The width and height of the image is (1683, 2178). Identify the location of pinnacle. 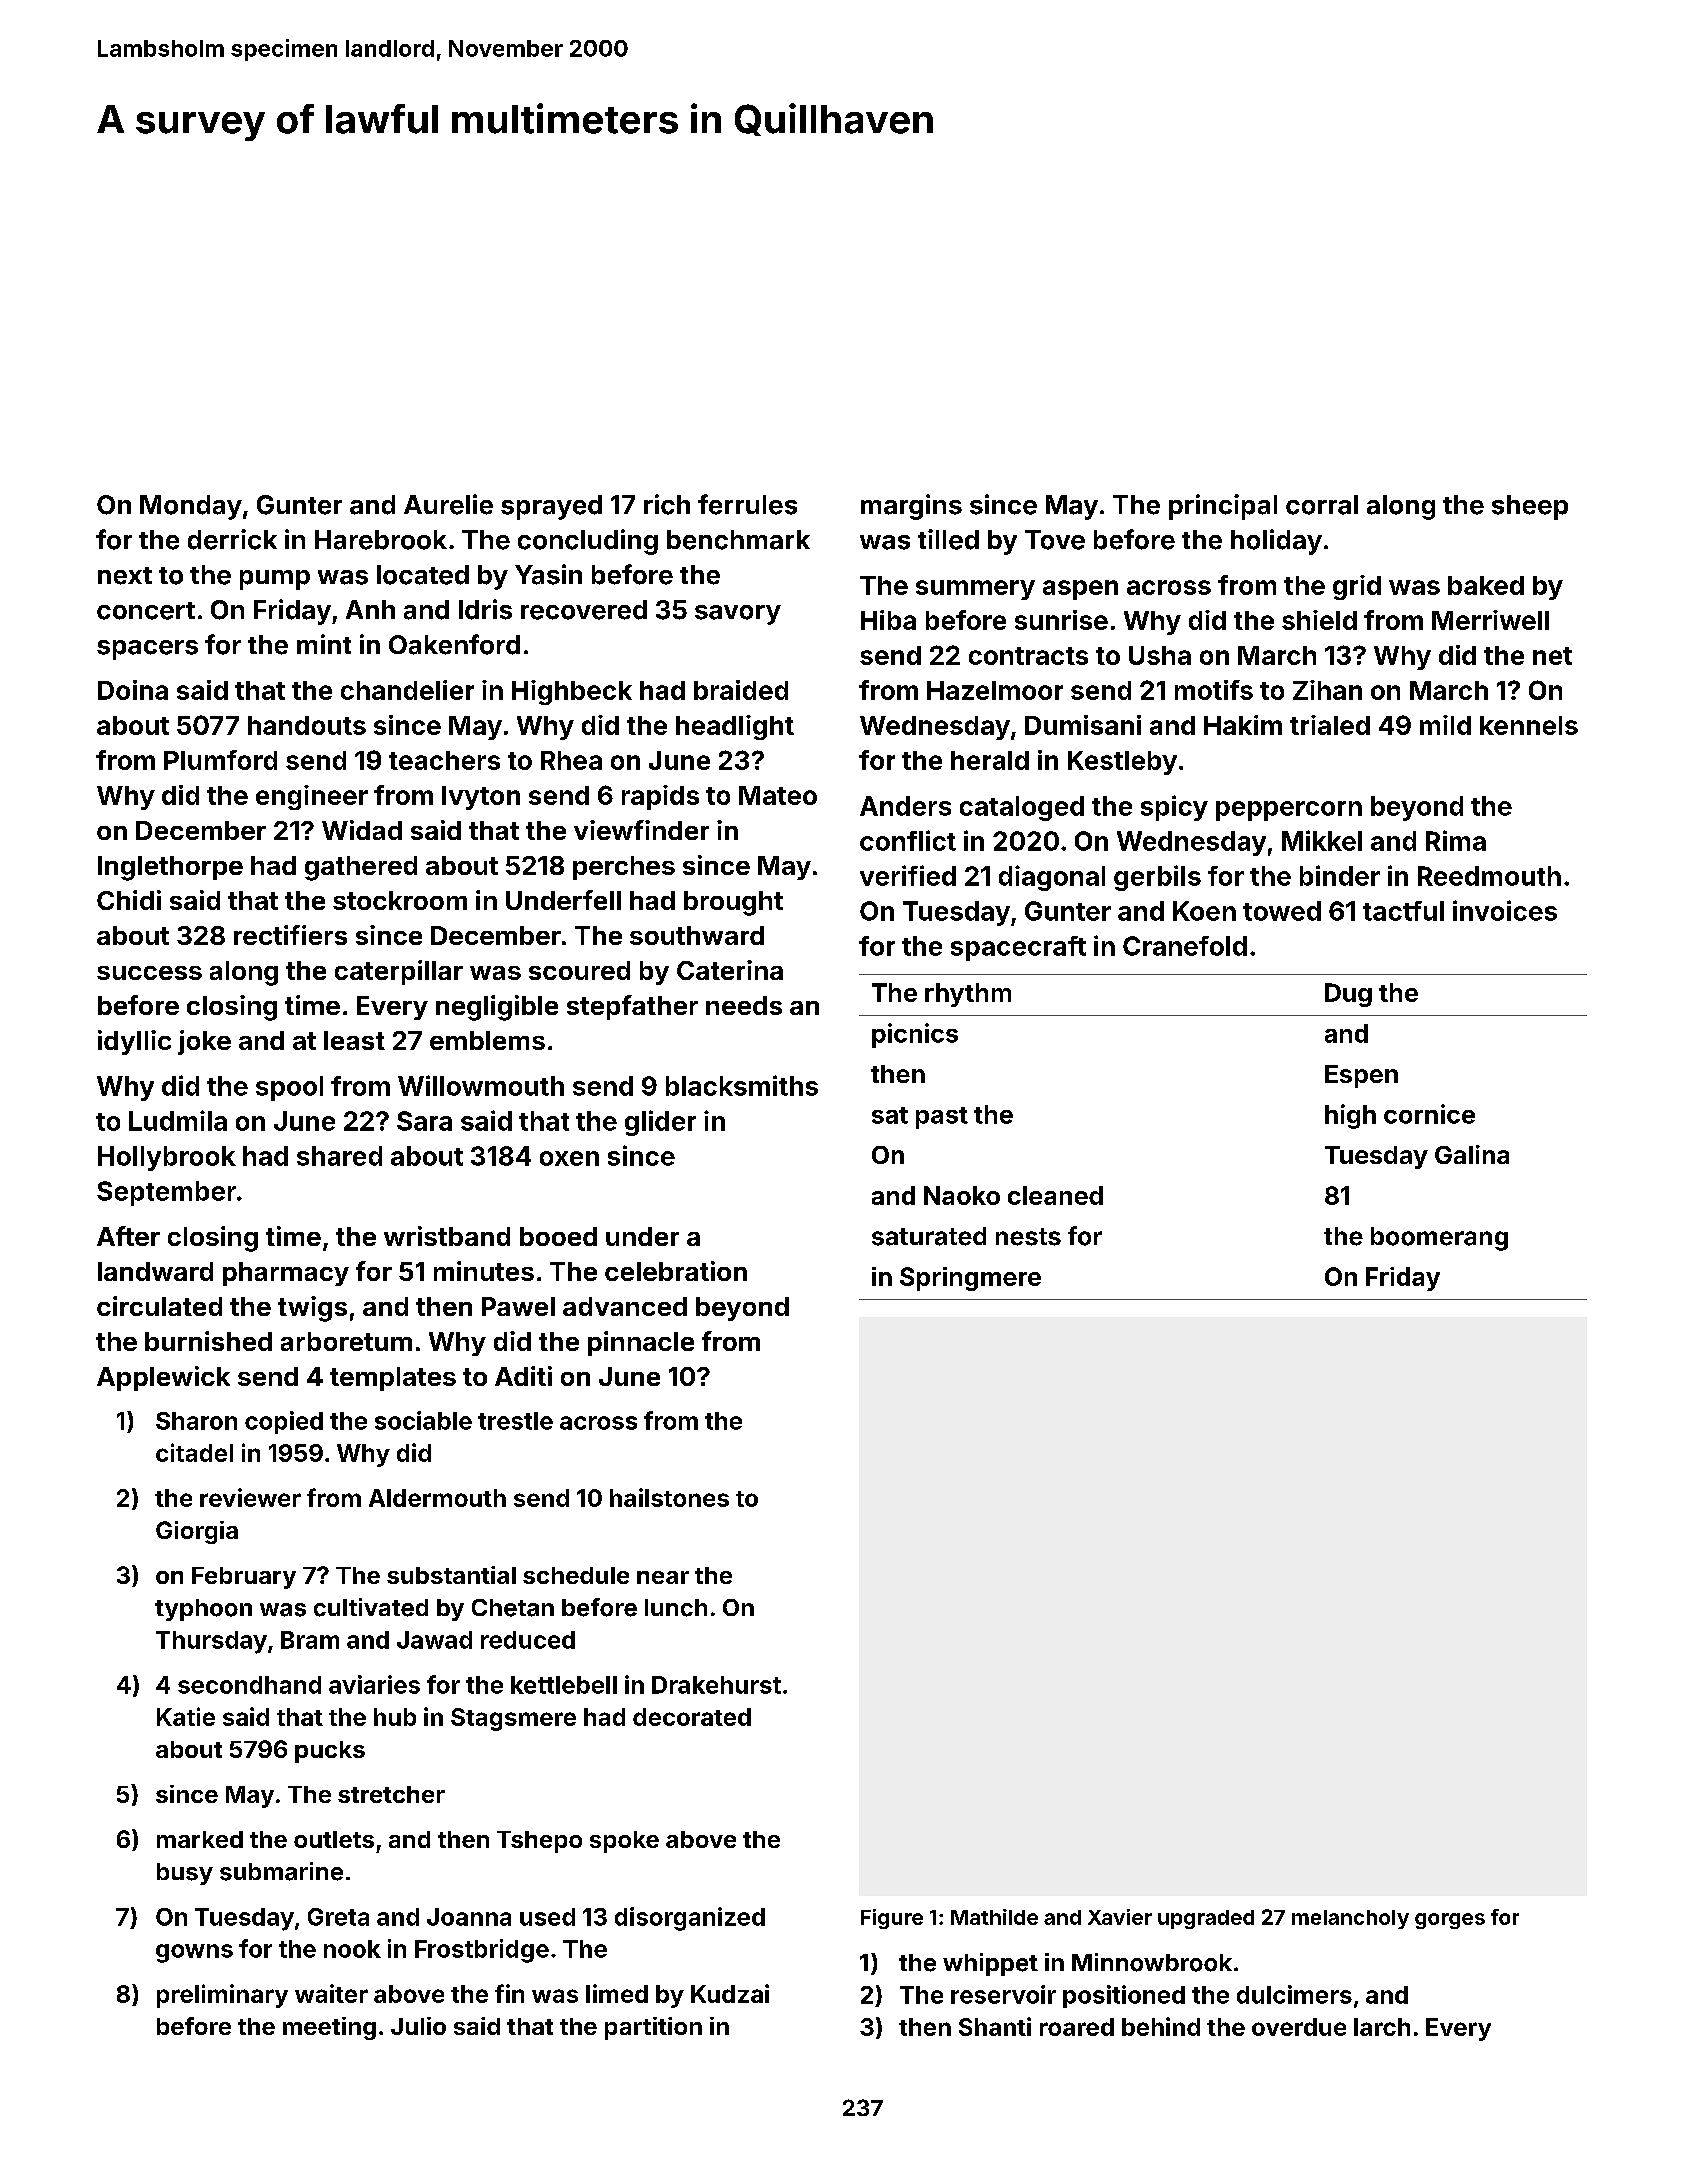
(641, 1343).
